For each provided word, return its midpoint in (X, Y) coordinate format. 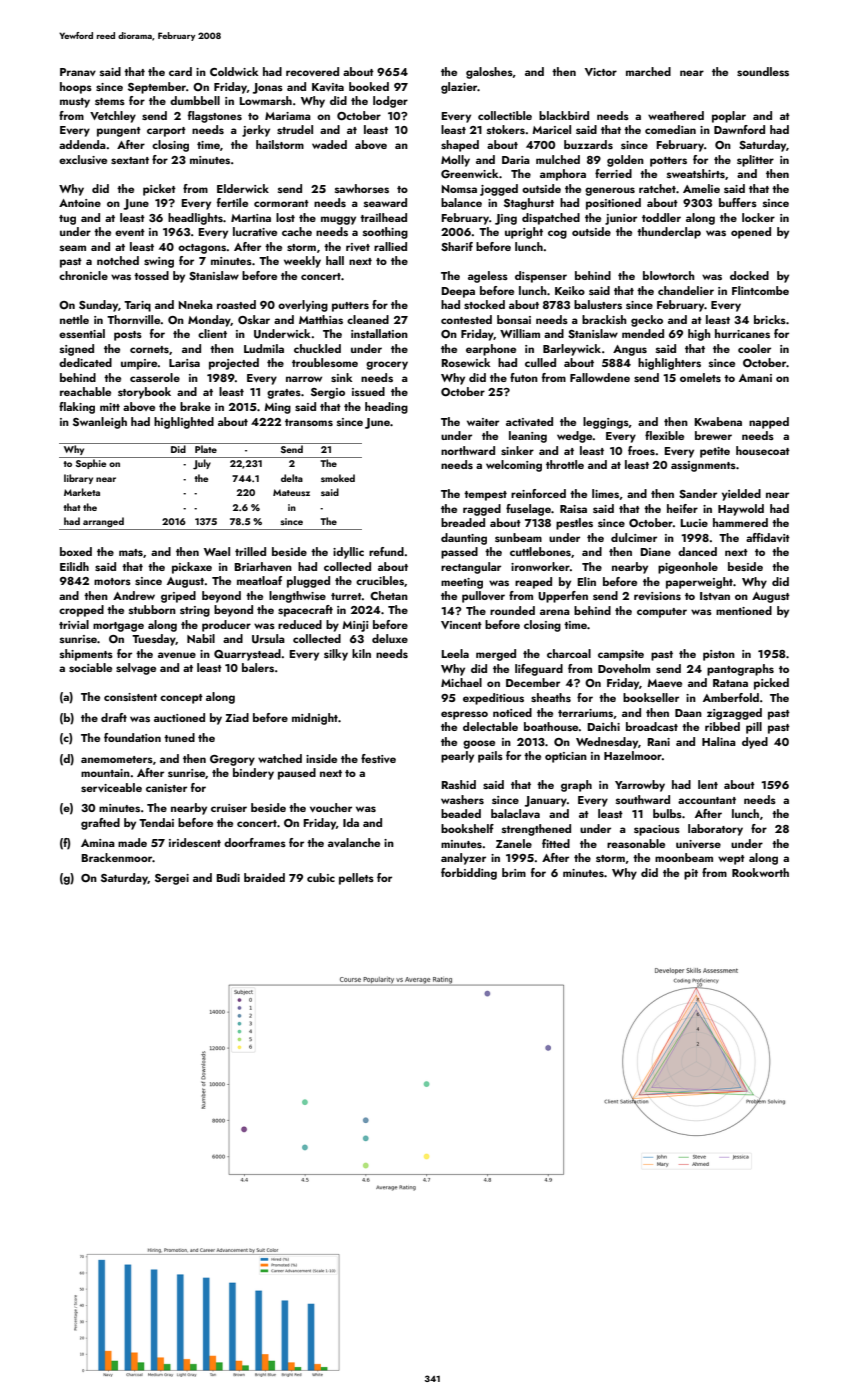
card (180, 71)
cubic (321, 877)
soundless (763, 71)
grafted (100, 824)
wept (731, 860)
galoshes (489, 73)
